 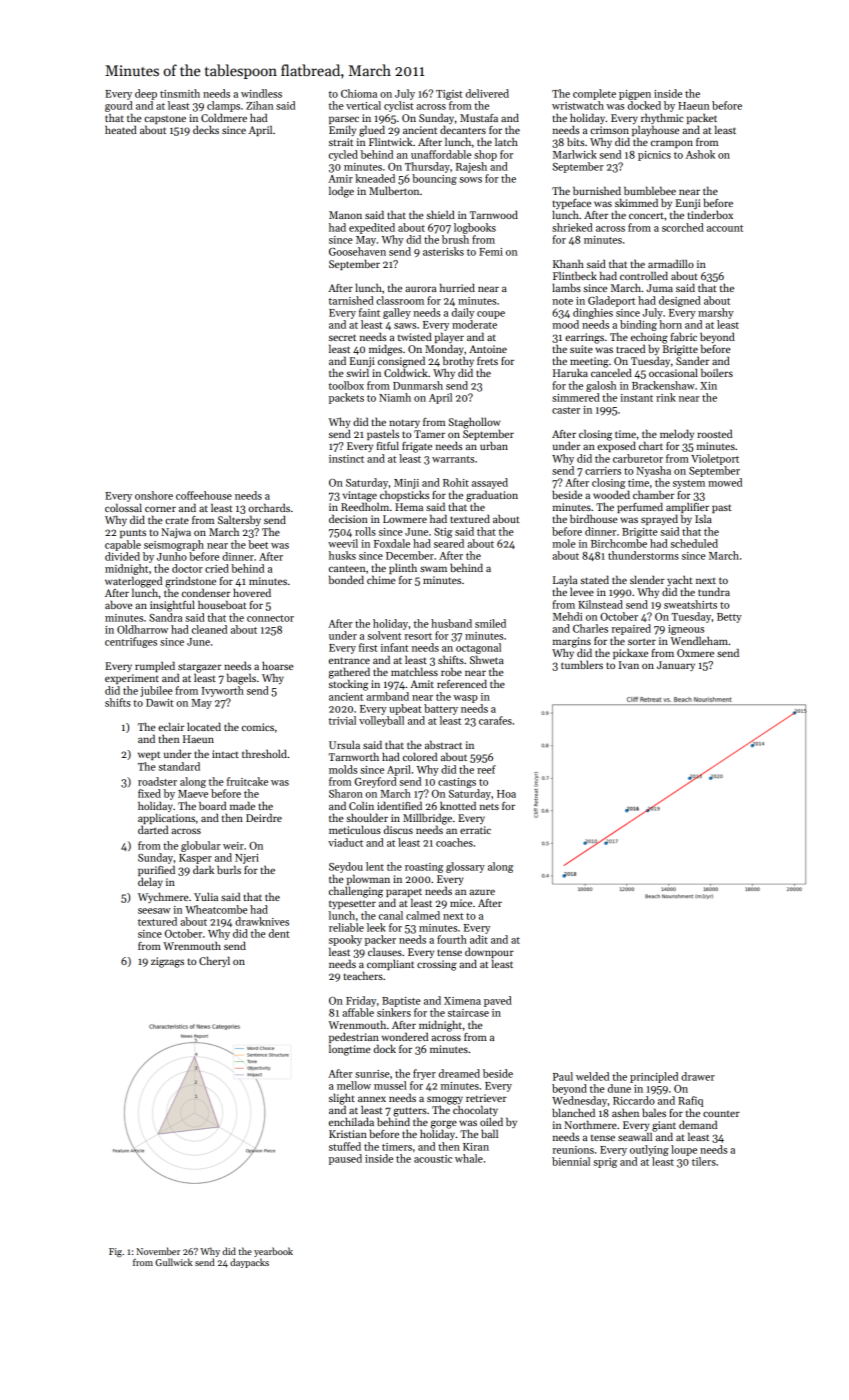 I want to click on midges, so click(x=385, y=350).
